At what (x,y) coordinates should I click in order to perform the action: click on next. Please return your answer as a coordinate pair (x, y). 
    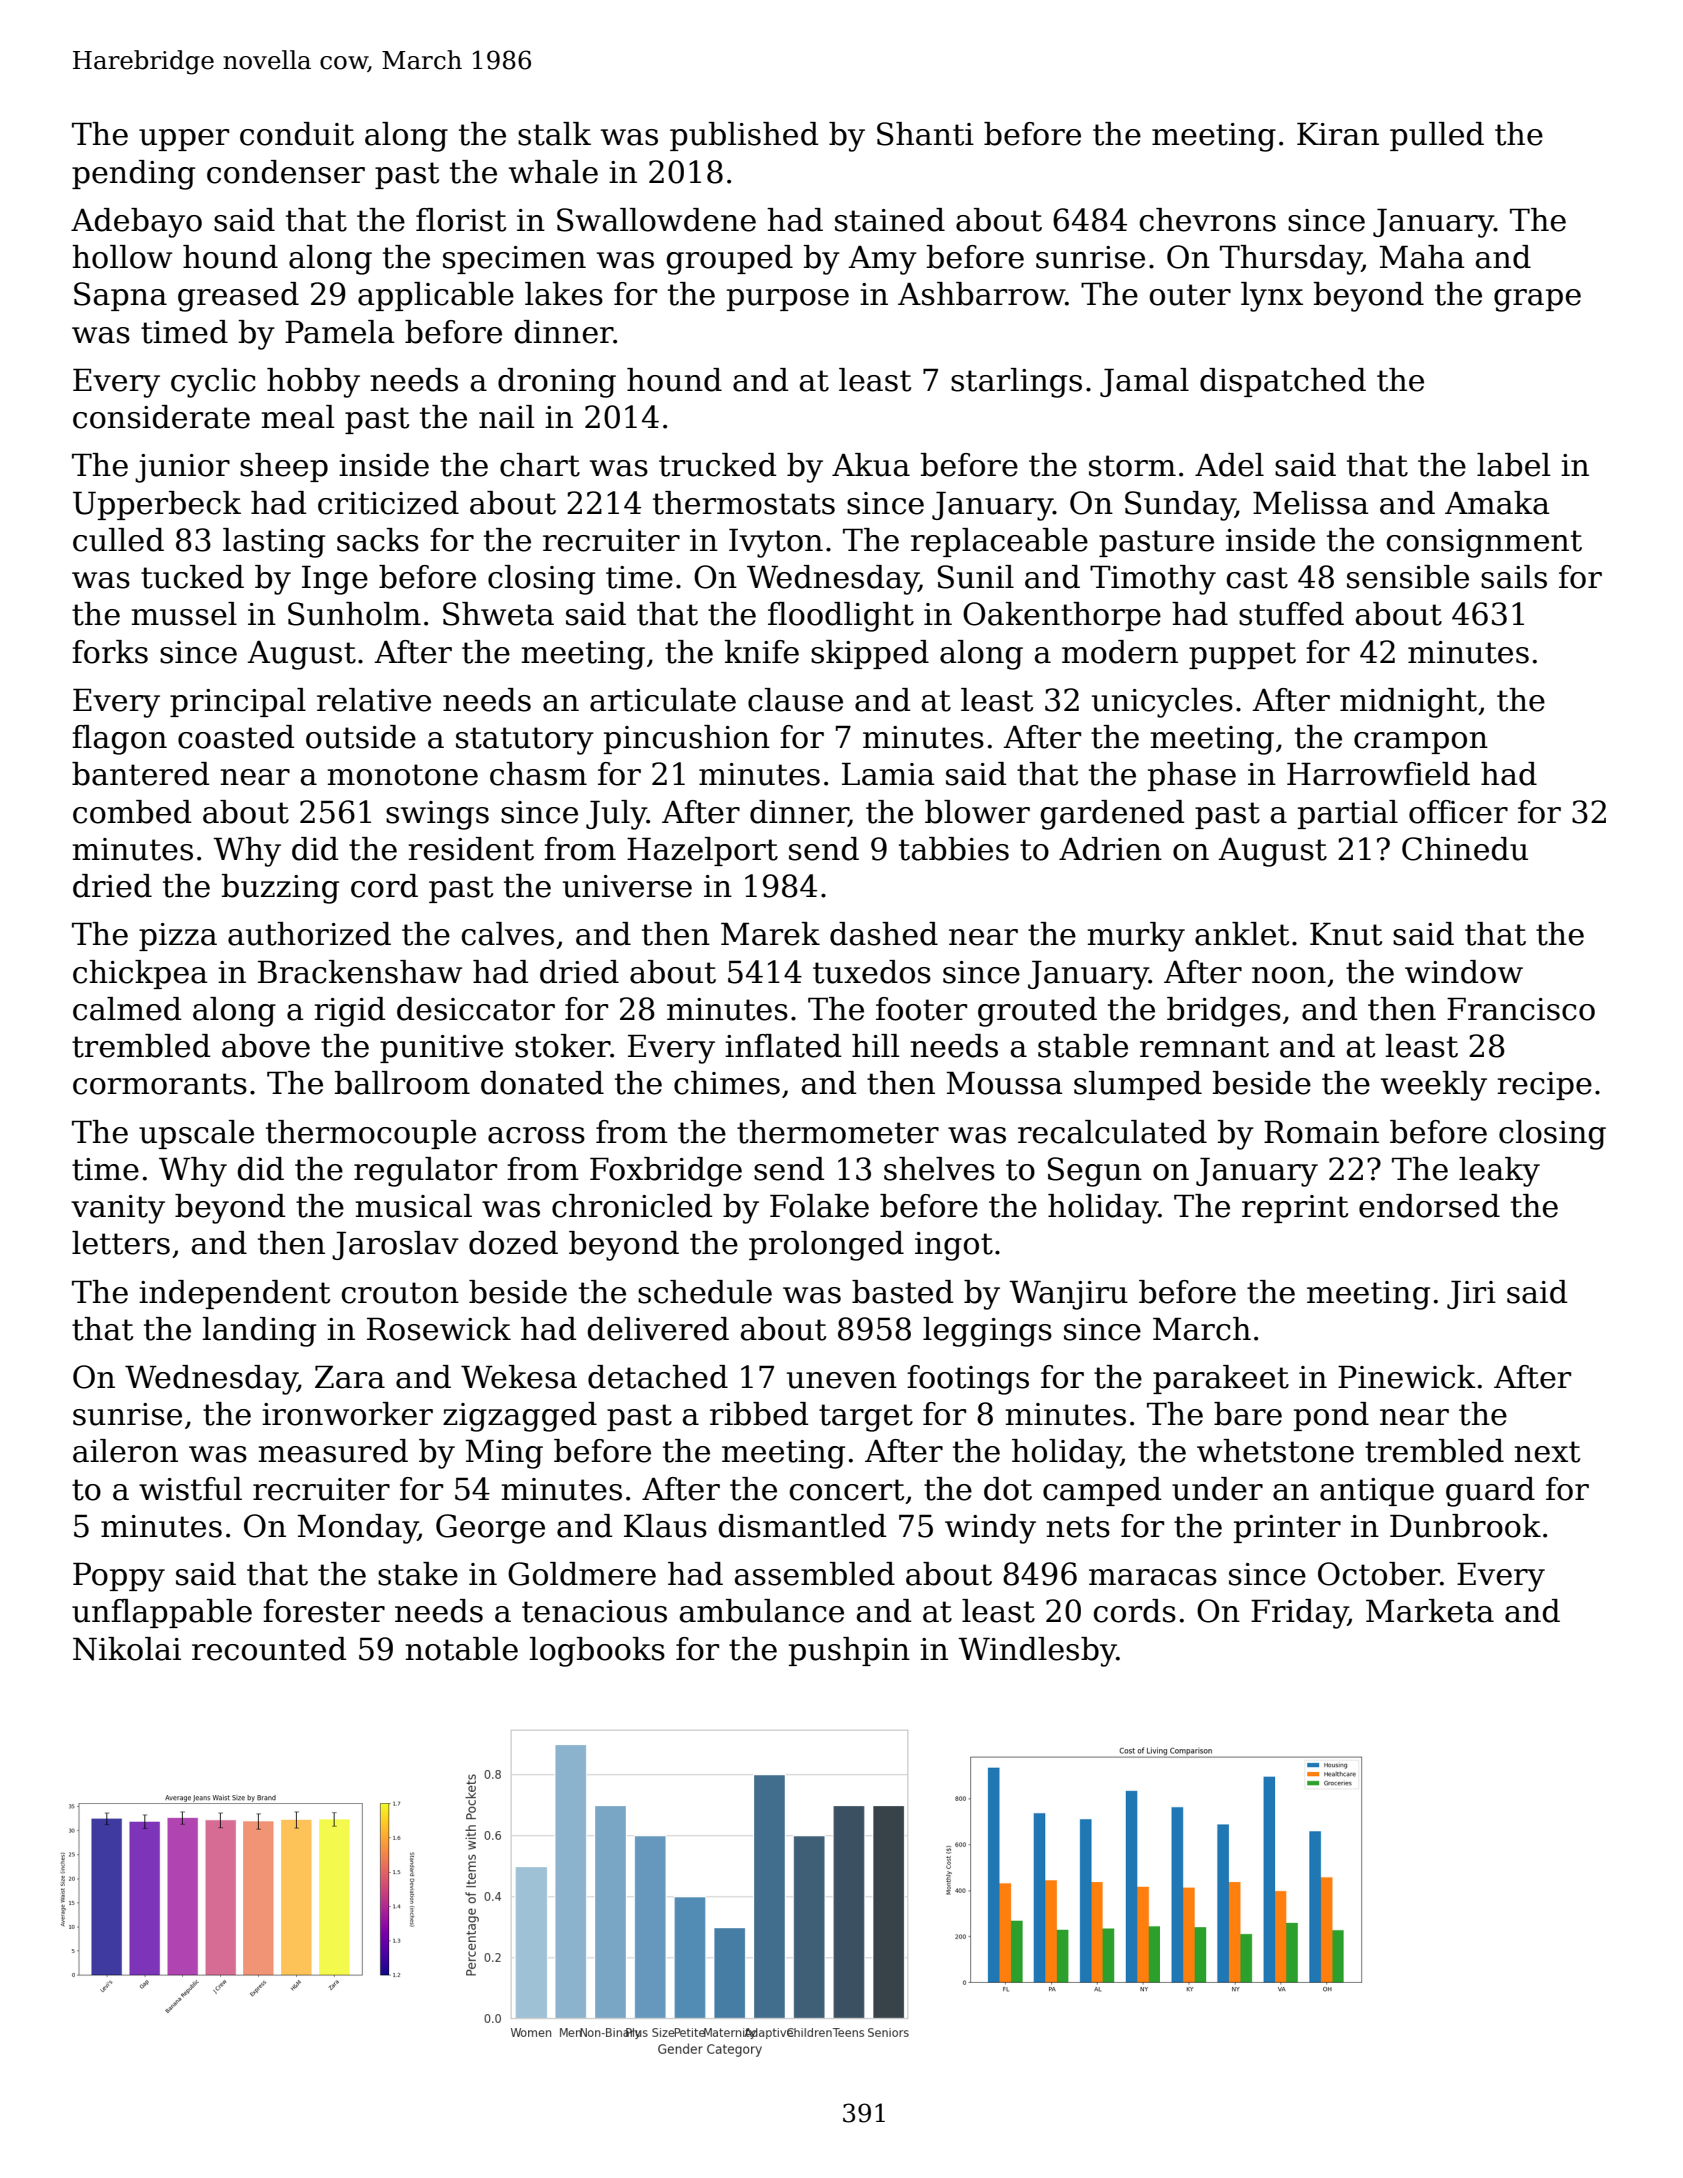
    Looking at the image, I should click on (1547, 1452).
